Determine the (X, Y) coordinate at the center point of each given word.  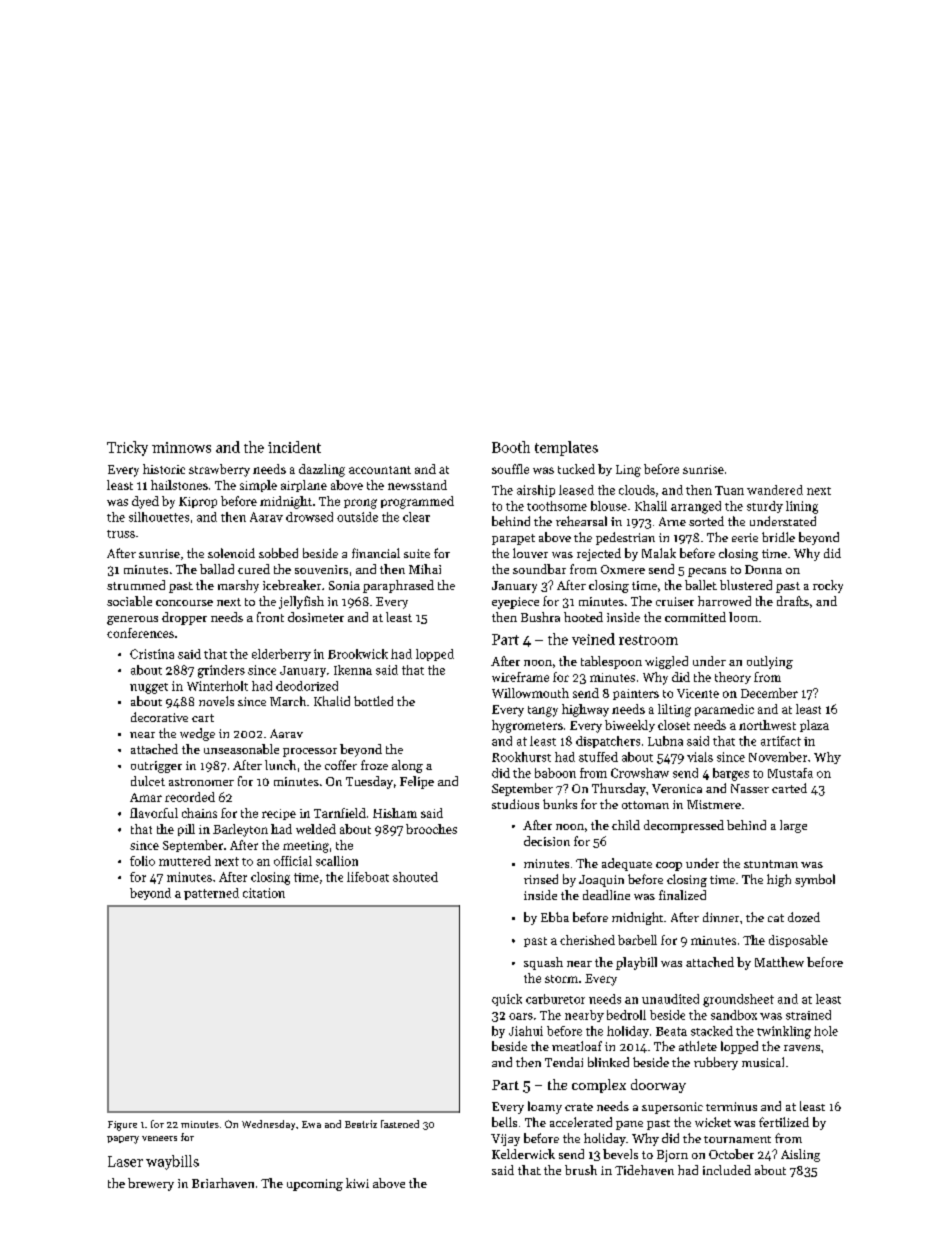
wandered (775, 490)
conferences (140, 633)
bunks (560, 804)
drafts (793, 601)
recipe (279, 814)
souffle (510, 469)
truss (121, 534)
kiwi (357, 1183)
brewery (151, 1184)
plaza (814, 726)
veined (593, 639)
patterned (211, 894)
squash (543, 963)
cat (776, 918)
